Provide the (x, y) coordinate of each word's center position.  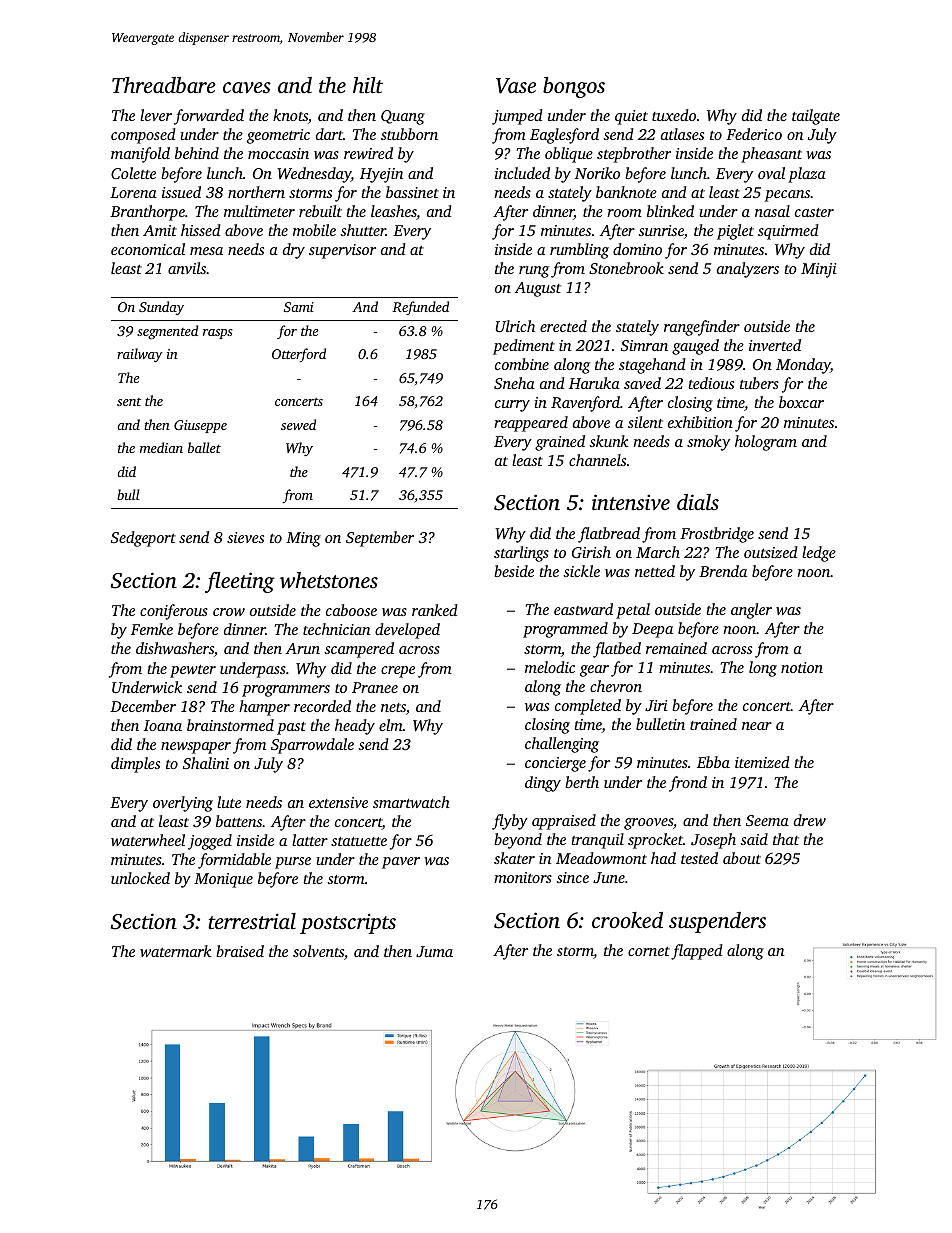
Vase (516, 86)
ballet (204, 447)
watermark (175, 951)
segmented (167, 332)
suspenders (717, 922)
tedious (711, 383)
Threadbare (164, 85)
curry (512, 406)
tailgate (816, 117)
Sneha (514, 383)
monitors (523, 877)
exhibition (700, 422)
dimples (135, 765)
